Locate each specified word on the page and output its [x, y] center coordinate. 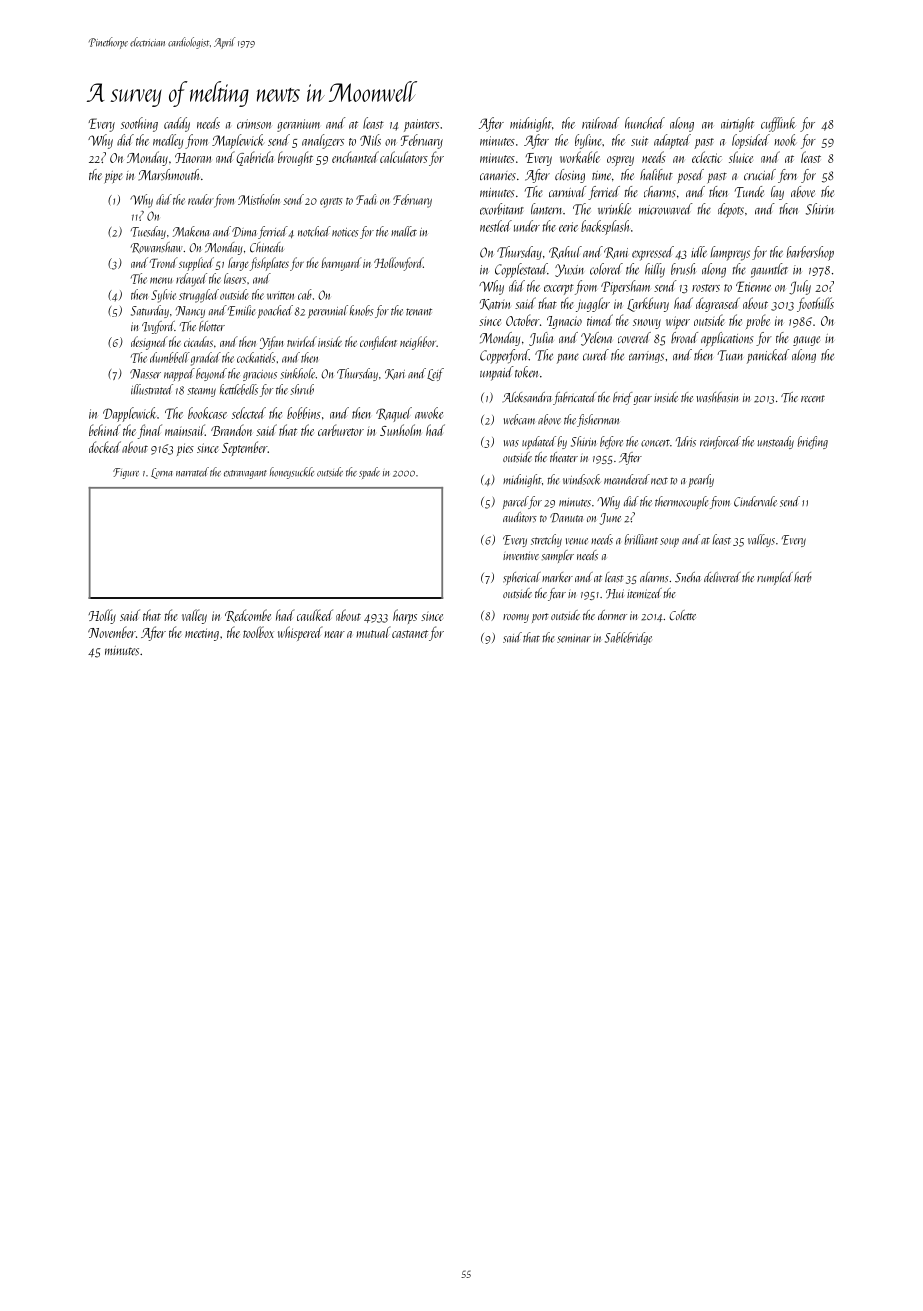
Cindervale [755, 501]
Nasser [145, 374]
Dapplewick [129, 414]
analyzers [323, 141]
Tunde [749, 192]
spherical [522, 578]
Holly [102, 616]
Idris [686, 441]
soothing [139, 124]
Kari [395, 374]
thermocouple [681, 502]
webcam [519, 419]
